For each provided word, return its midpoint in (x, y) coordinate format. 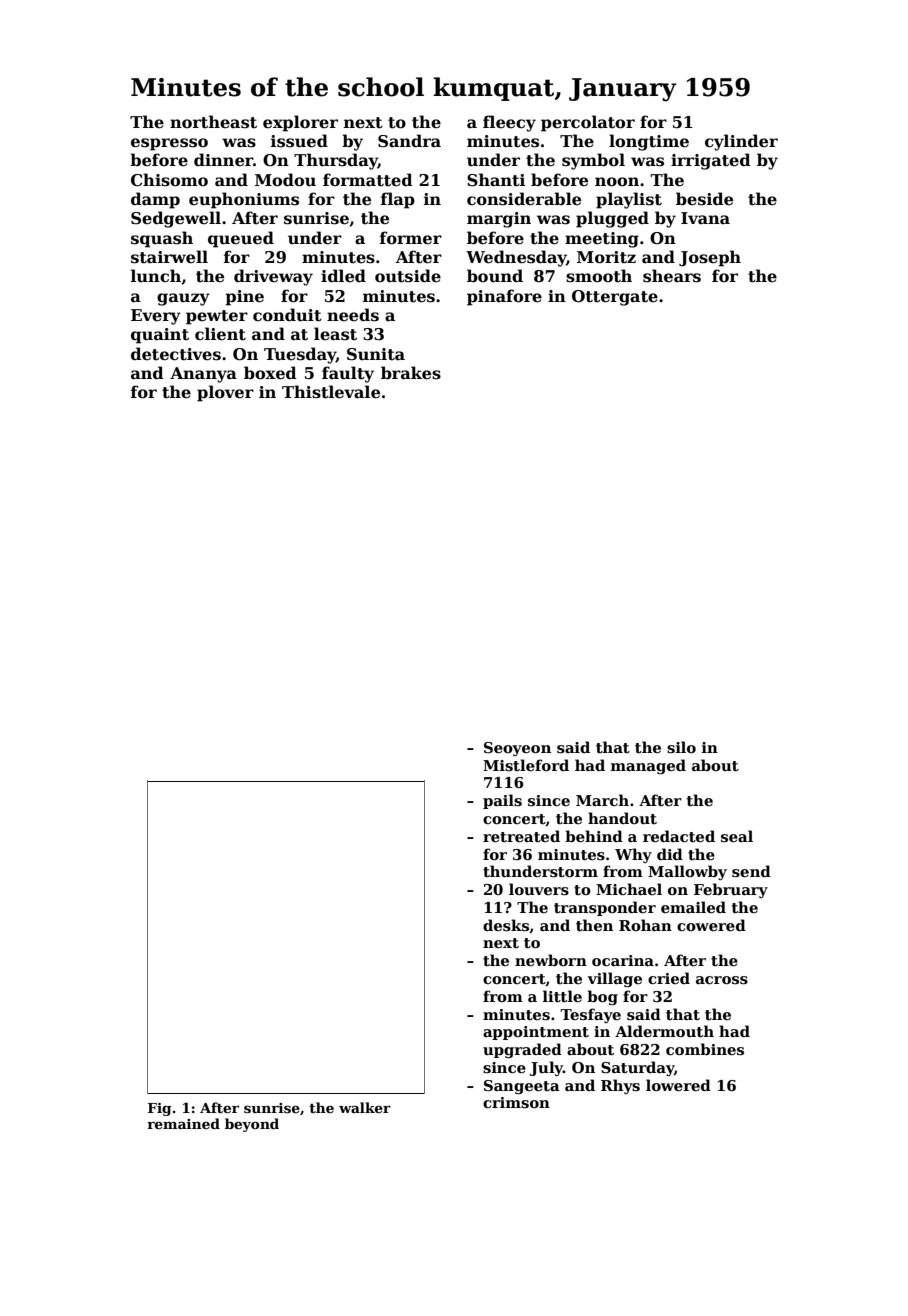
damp (155, 200)
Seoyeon (517, 749)
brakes (411, 373)
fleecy (509, 123)
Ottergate (615, 298)
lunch (156, 276)
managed (648, 766)
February (731, 890)
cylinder (741, 142)
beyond (252, 1125)
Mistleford (526, 765)
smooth (599, 276)
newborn (551, 960)
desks (506, 925)
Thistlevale (331, 392)
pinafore (504, 297)
